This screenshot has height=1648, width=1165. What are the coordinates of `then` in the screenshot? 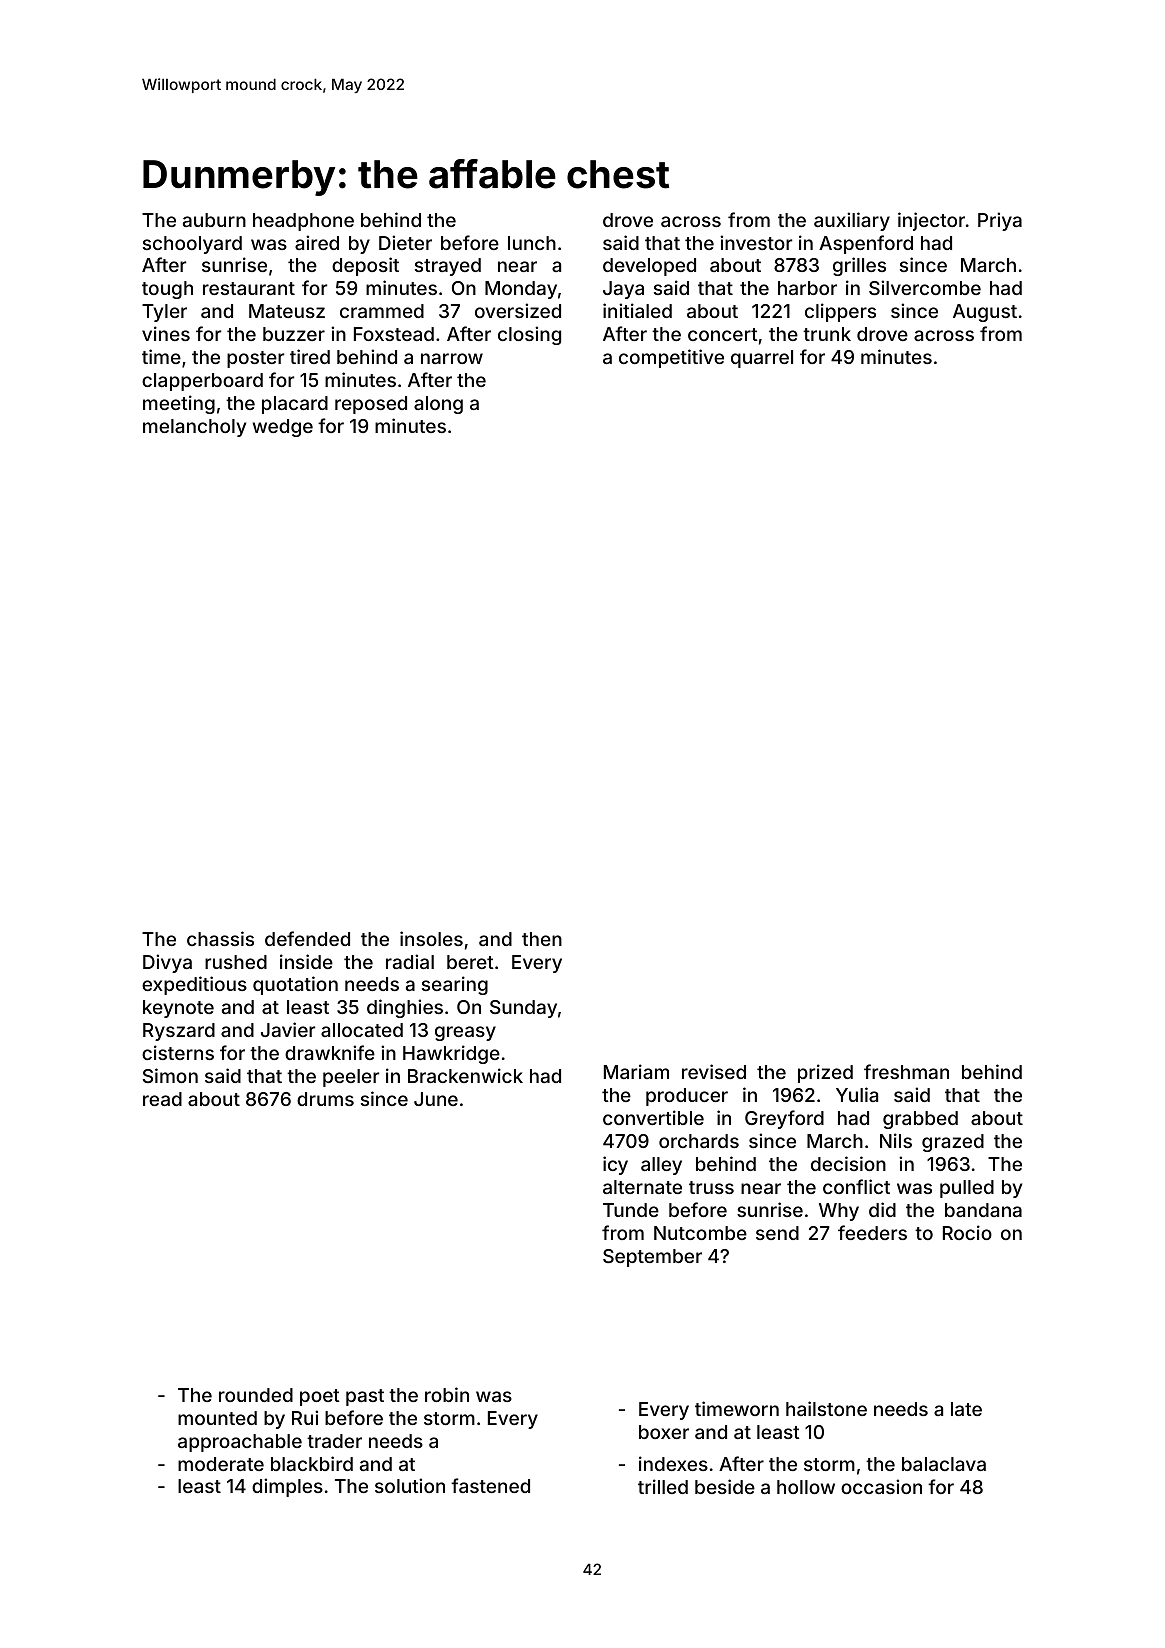 It's located at (542, 939).
